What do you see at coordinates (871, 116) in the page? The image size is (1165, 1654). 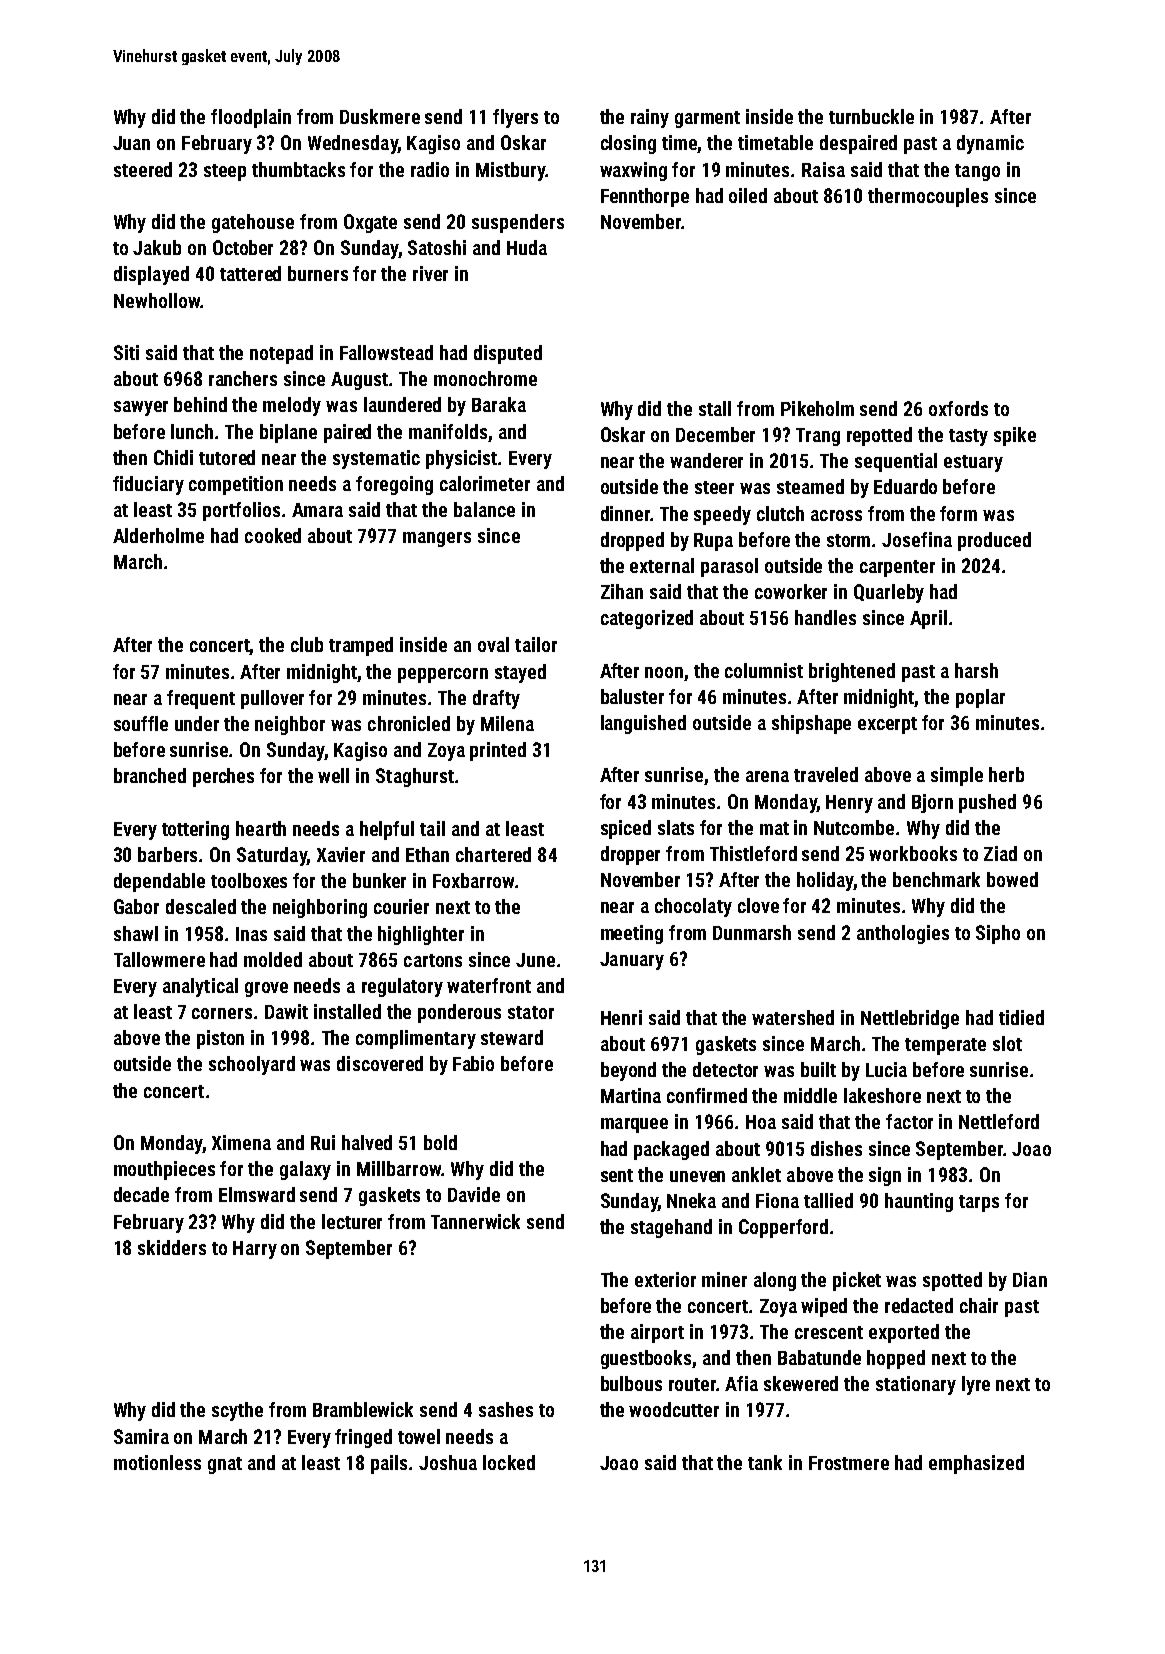 I see `turnbuckle` at bounding box center [871, 116].
